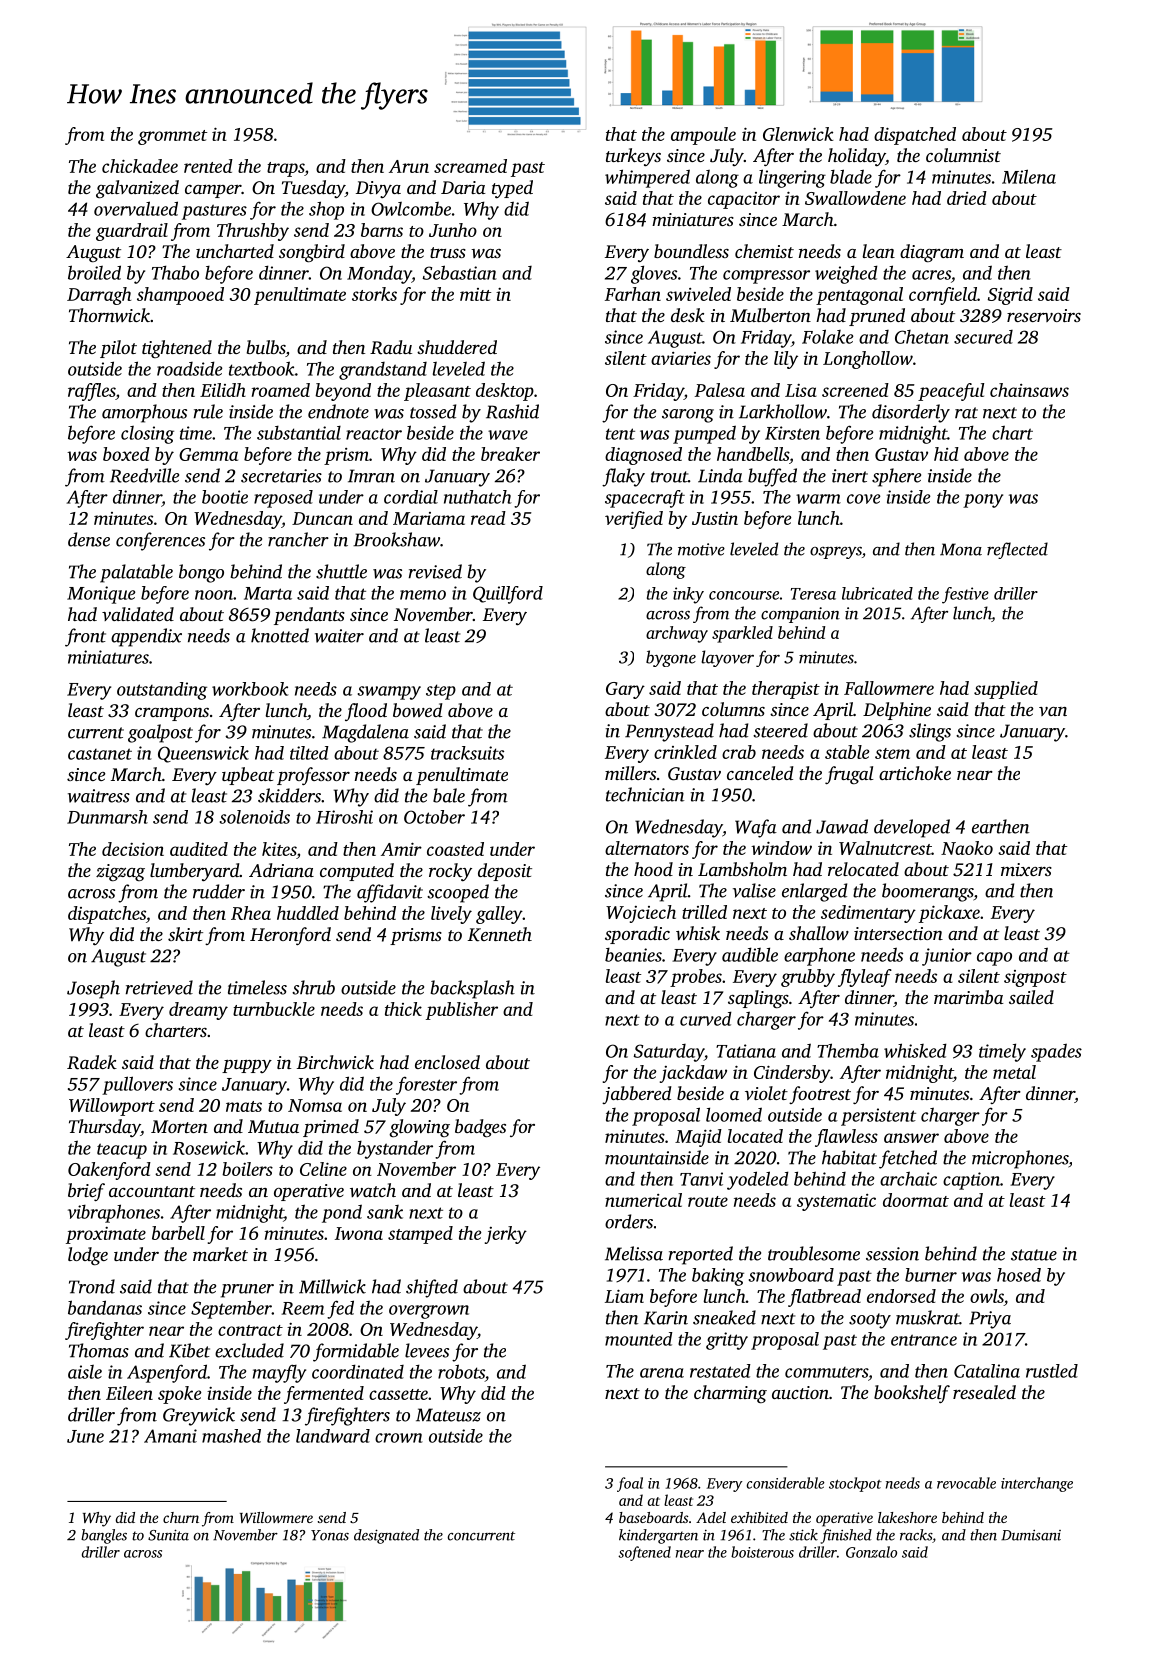 This image has width=1150, height=1665. What do you see at coordinates (1029, 390) in the image?
I see `chainsaws` at bounding box center [1029, 390].
